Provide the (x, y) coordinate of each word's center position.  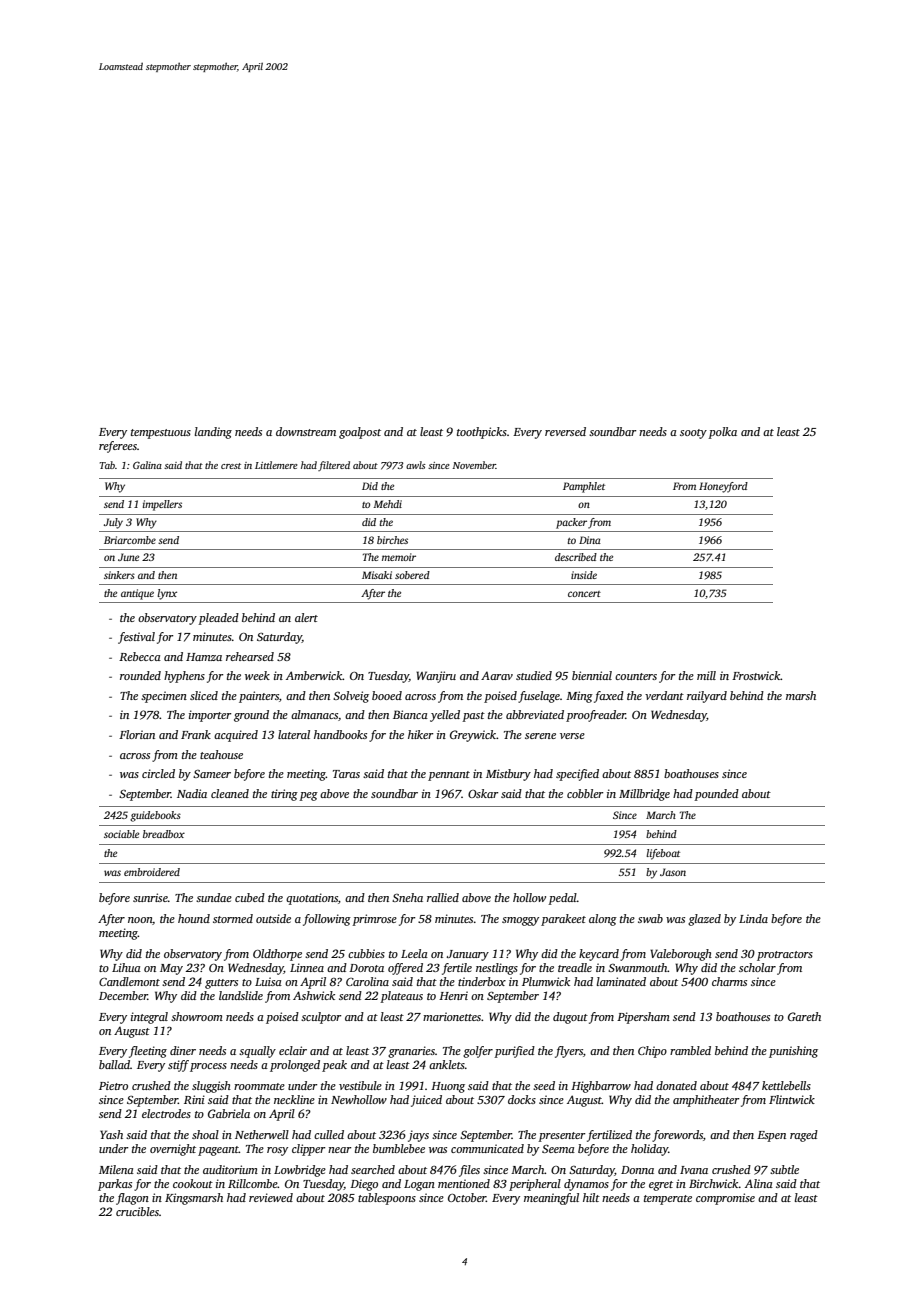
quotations (312, 899)
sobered (412, 575)
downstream (306, 431)
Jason (673, 872)
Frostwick (756, 675)
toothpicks (482, 433)
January (468, 955)
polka (722, 433)
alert (306, 617)
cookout (193, 1183)
